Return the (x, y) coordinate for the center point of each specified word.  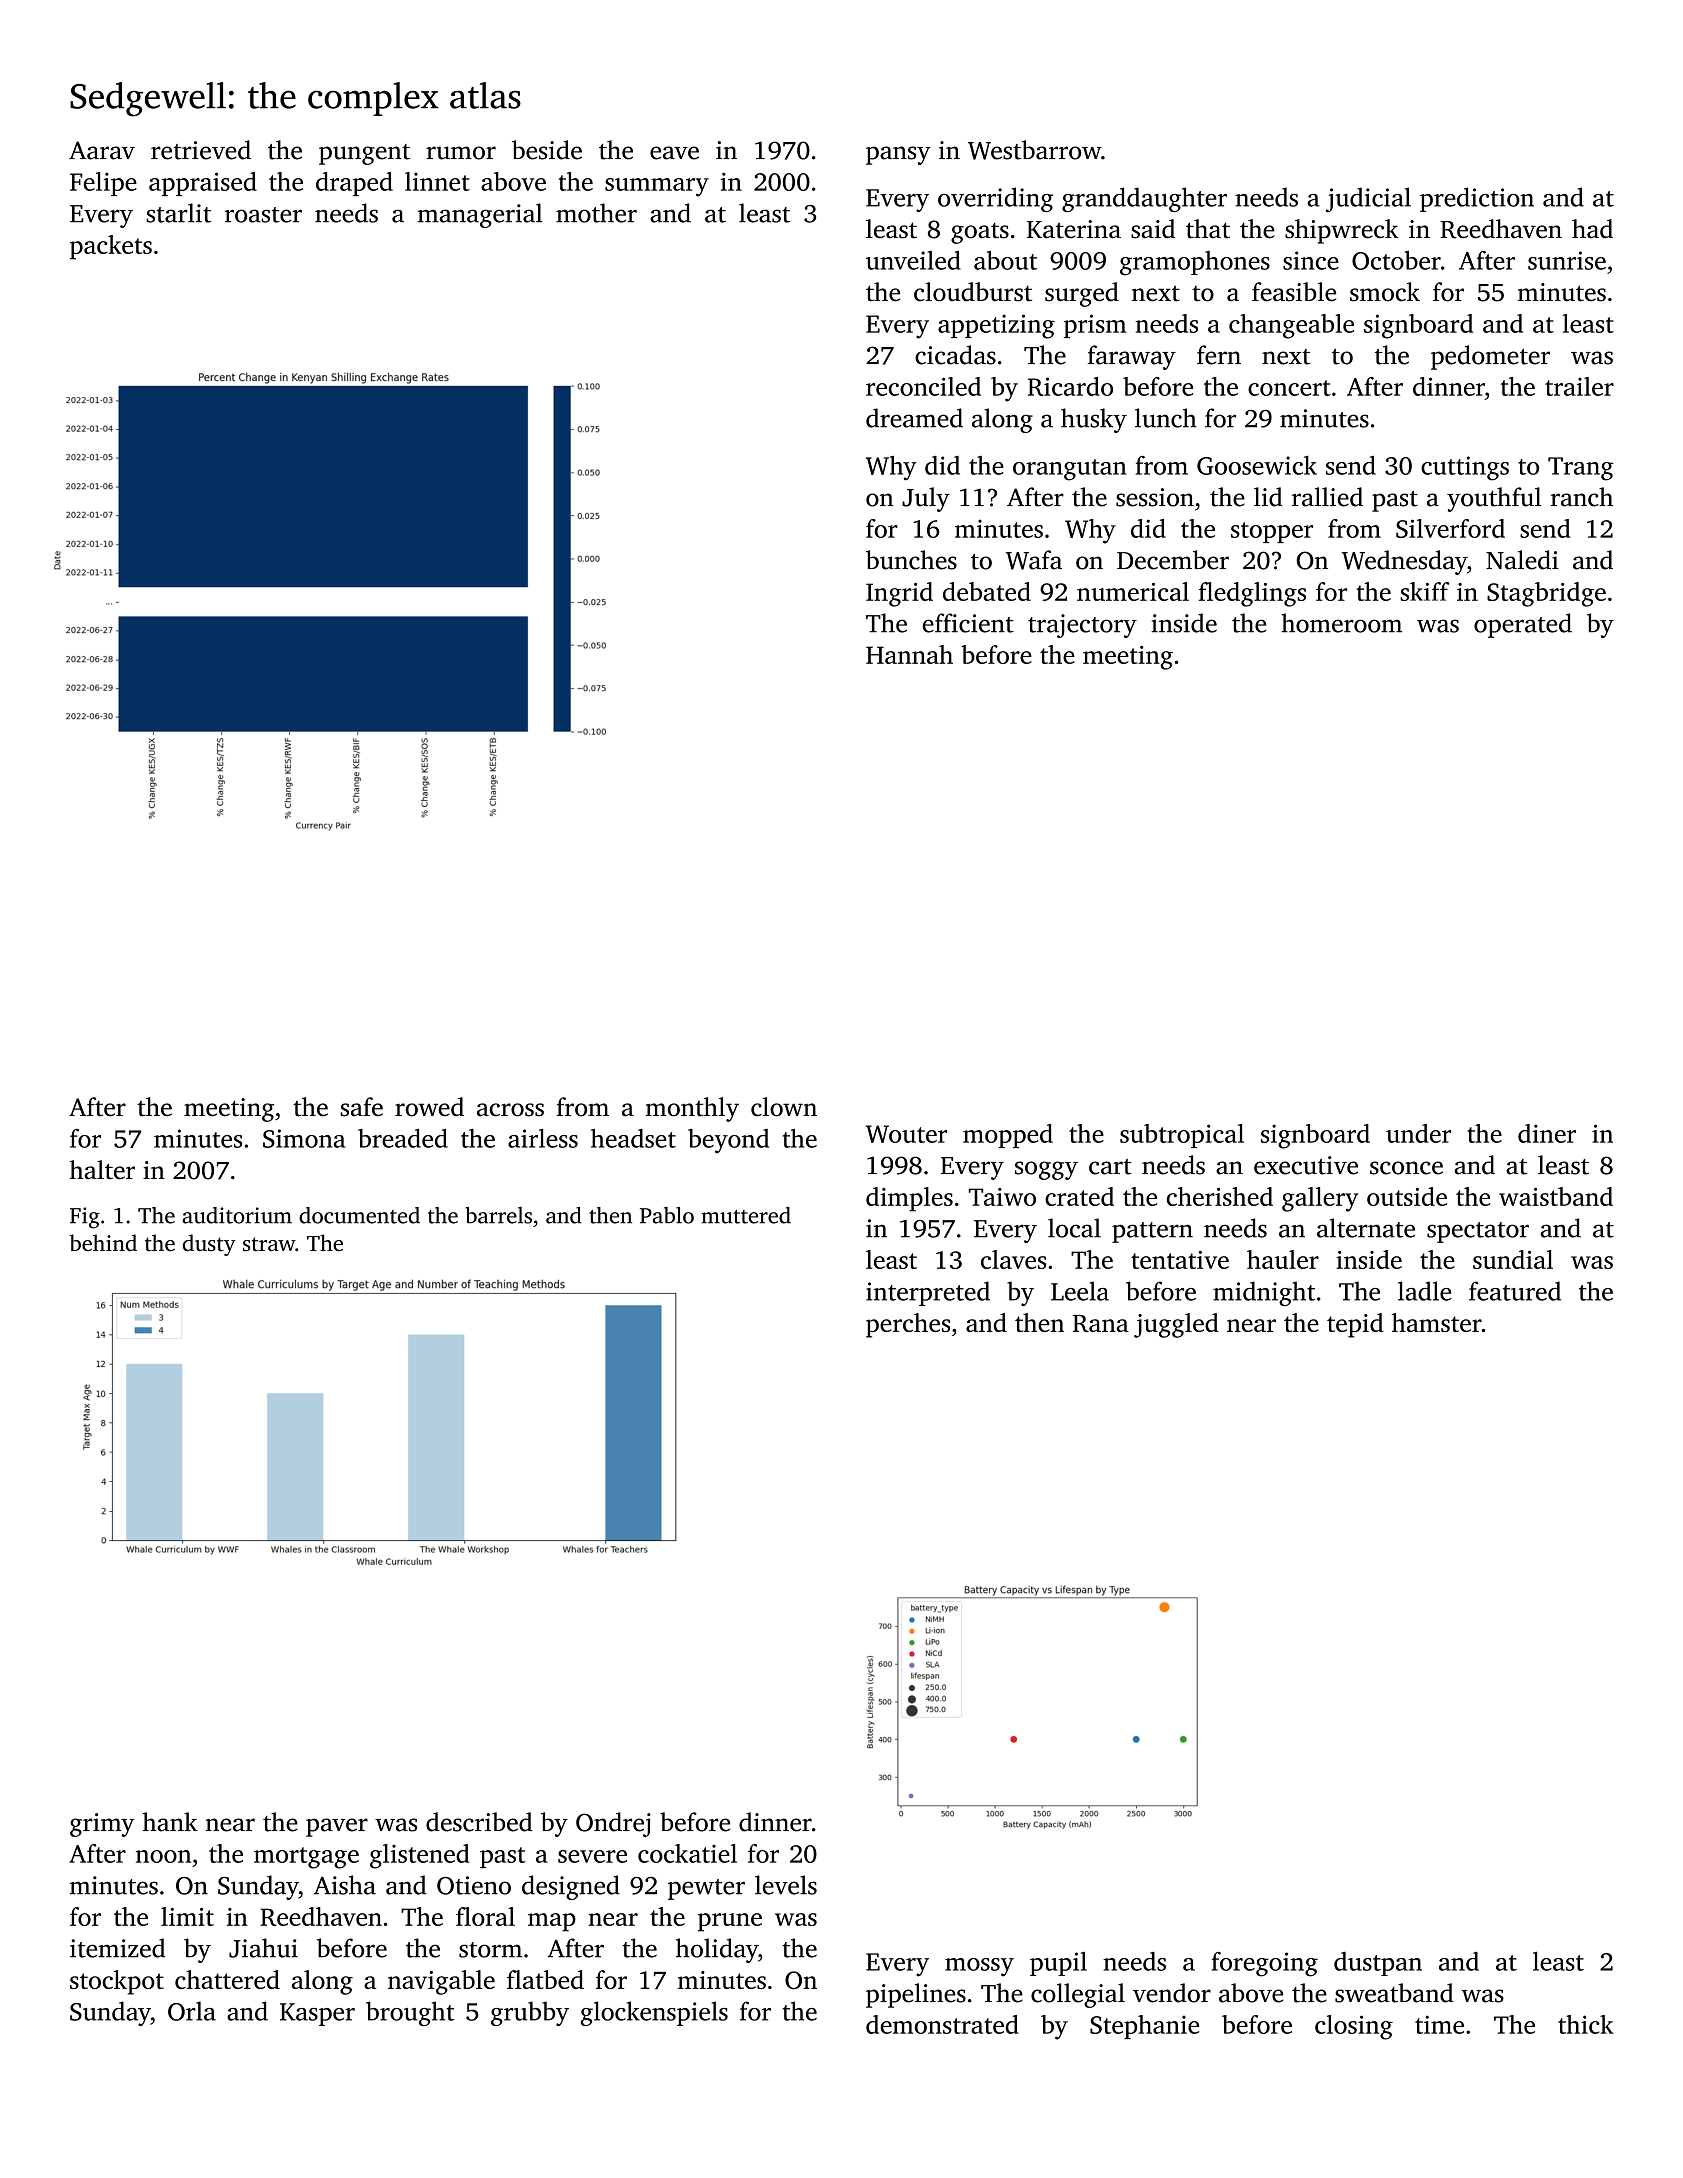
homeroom (1341, 623)
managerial (480, 215)
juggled (1176, 1325)
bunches (911, 560)
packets (111, 247)
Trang (1581, 469)
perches (908, 1325)
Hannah (909, 654)
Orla (192, 2011)
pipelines (916, 1995)
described (479, 1822)
